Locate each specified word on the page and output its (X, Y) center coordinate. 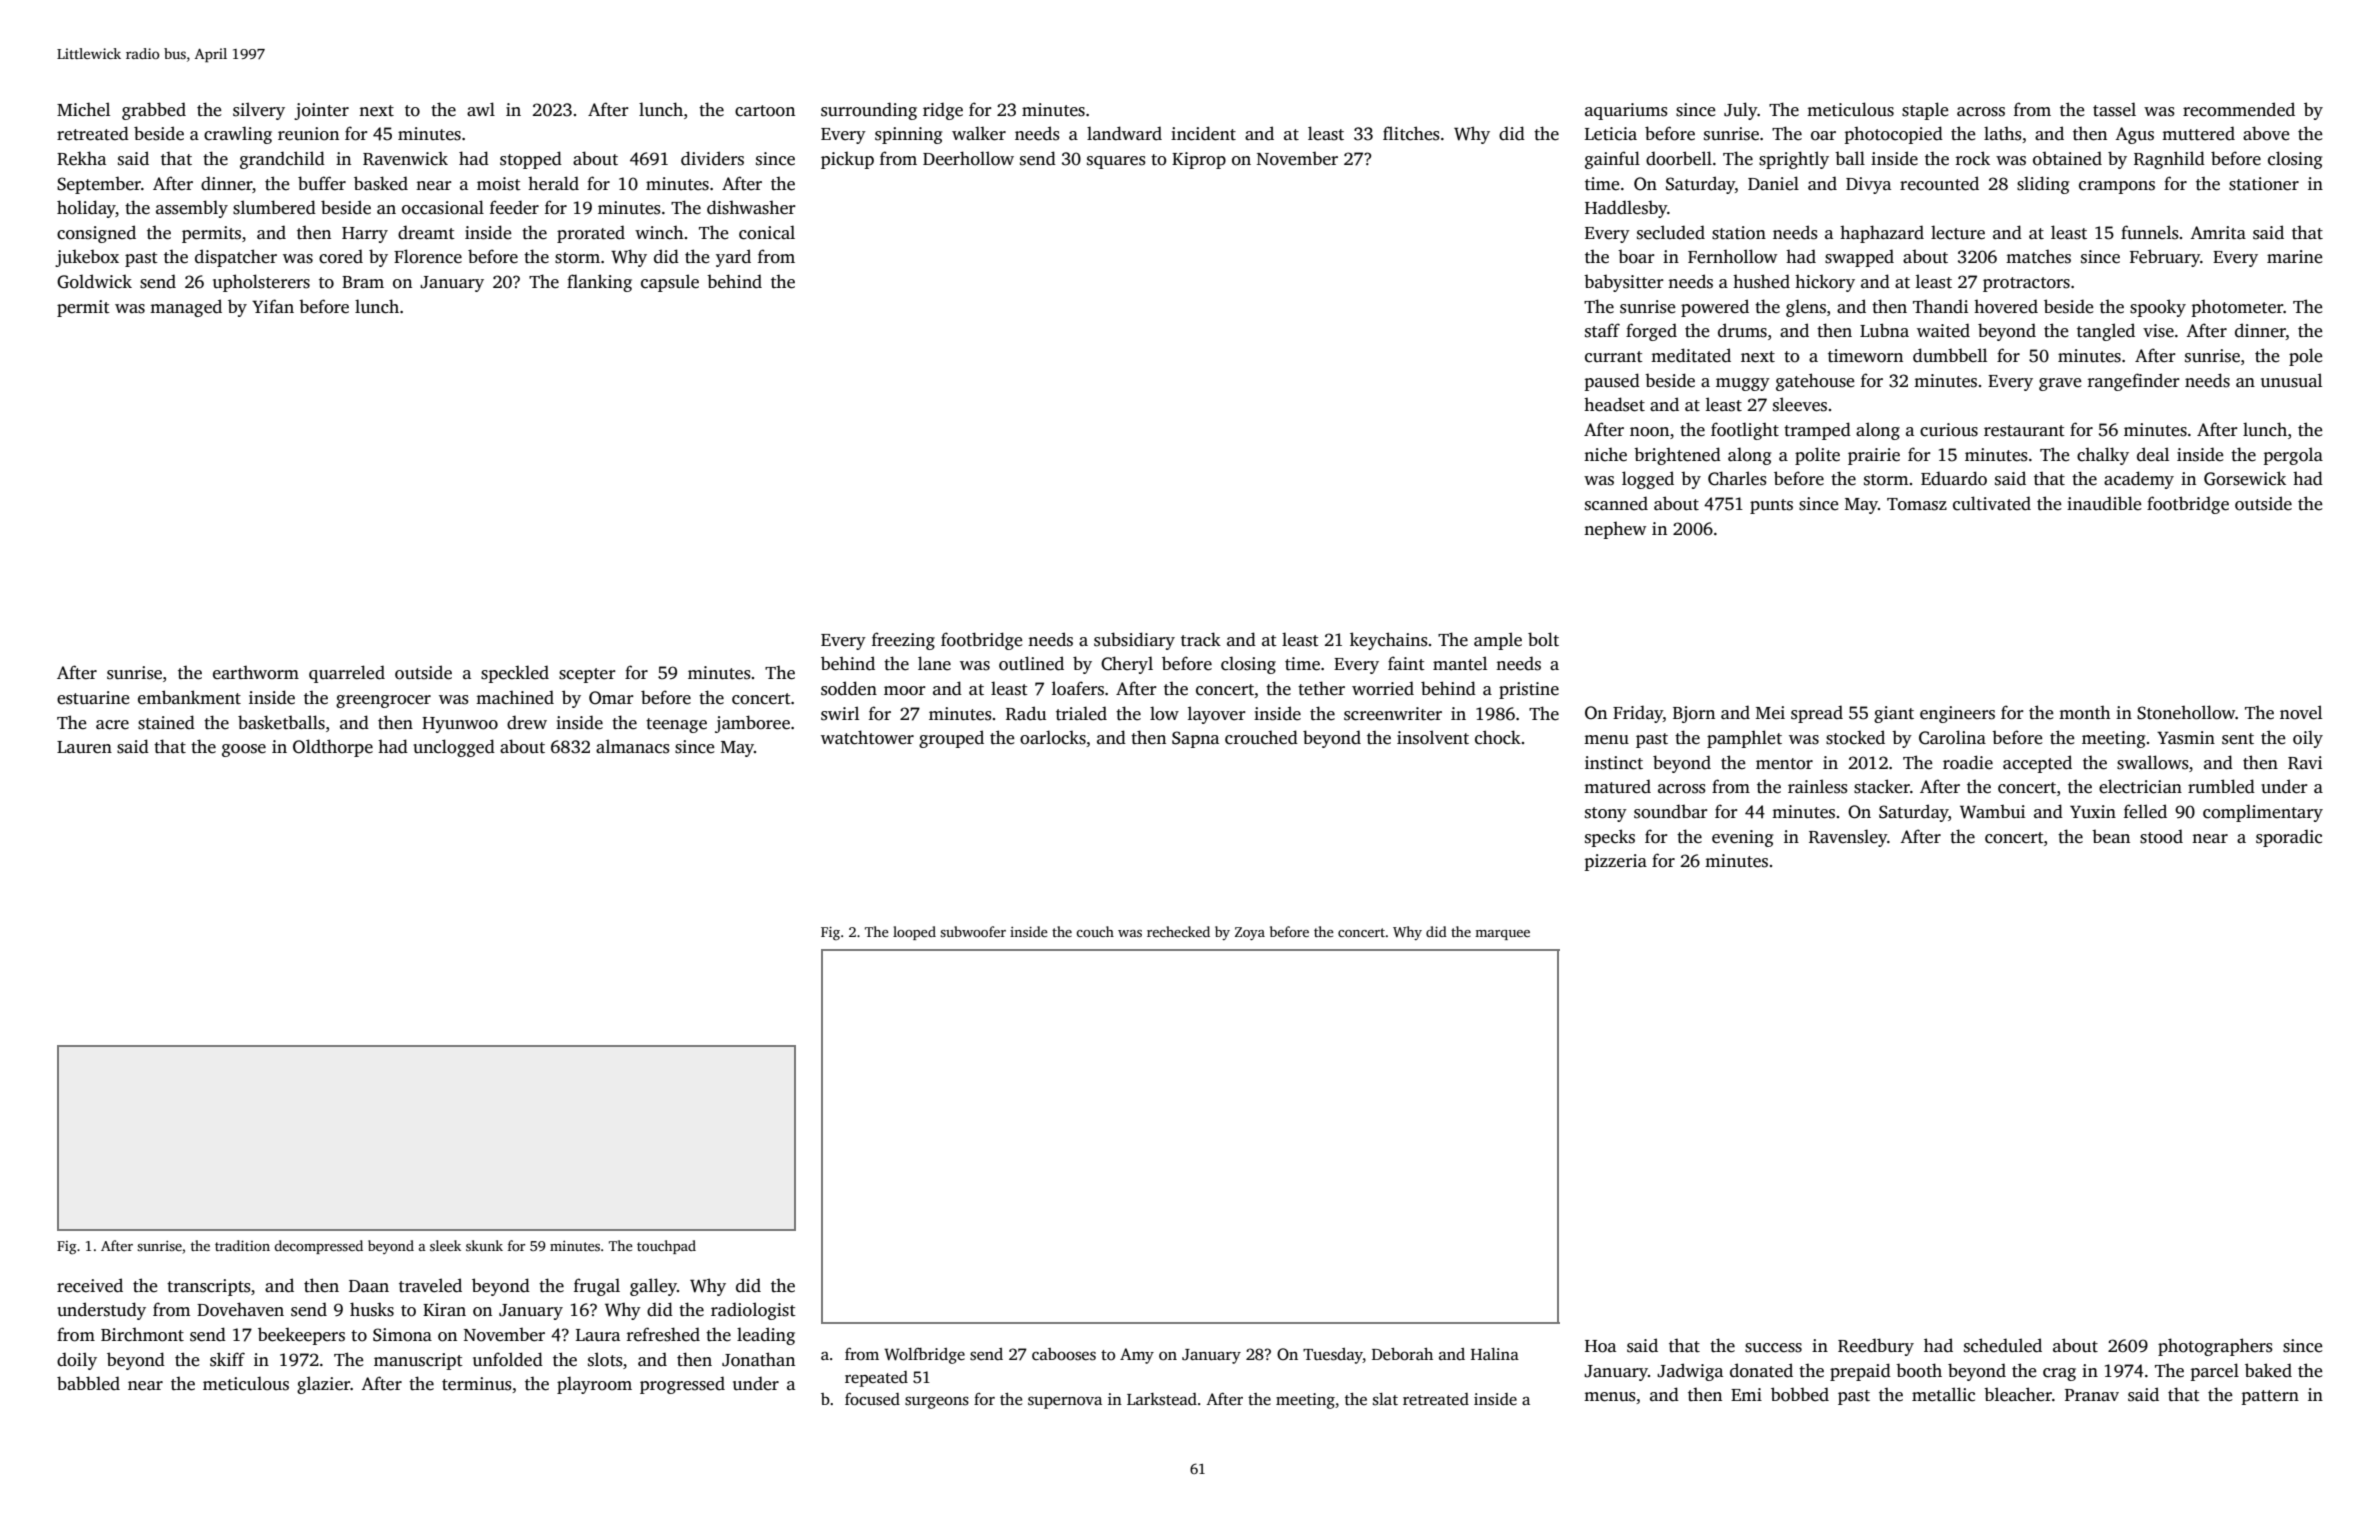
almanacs (633, 746)
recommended (2239, 109)
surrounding (869, 111)
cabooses (1064, 1354)
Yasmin (2186, 738)
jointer (321, 111)
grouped (951, 739)
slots (605, 1359)
